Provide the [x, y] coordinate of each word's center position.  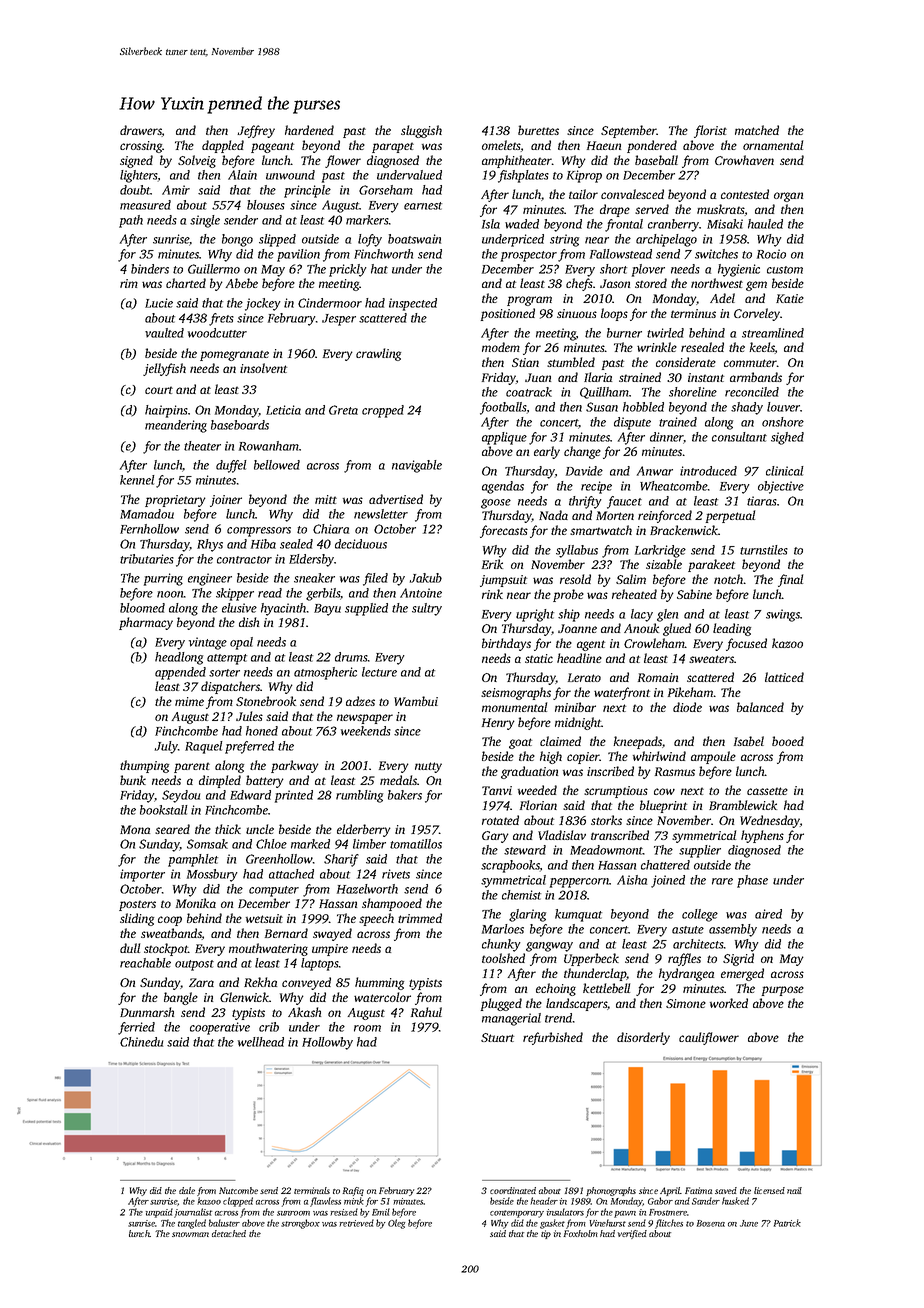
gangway [549, 947]
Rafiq [353, 1191]
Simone [686, 1003]
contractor [244, 560]
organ [788, 197]
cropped [383, 411]
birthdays [506, 644]
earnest [423, 206]
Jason [615, 283]
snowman [190, 1234]
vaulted [164, 333]
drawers [141, 131]
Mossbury [212, 875]
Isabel [749, 741]
